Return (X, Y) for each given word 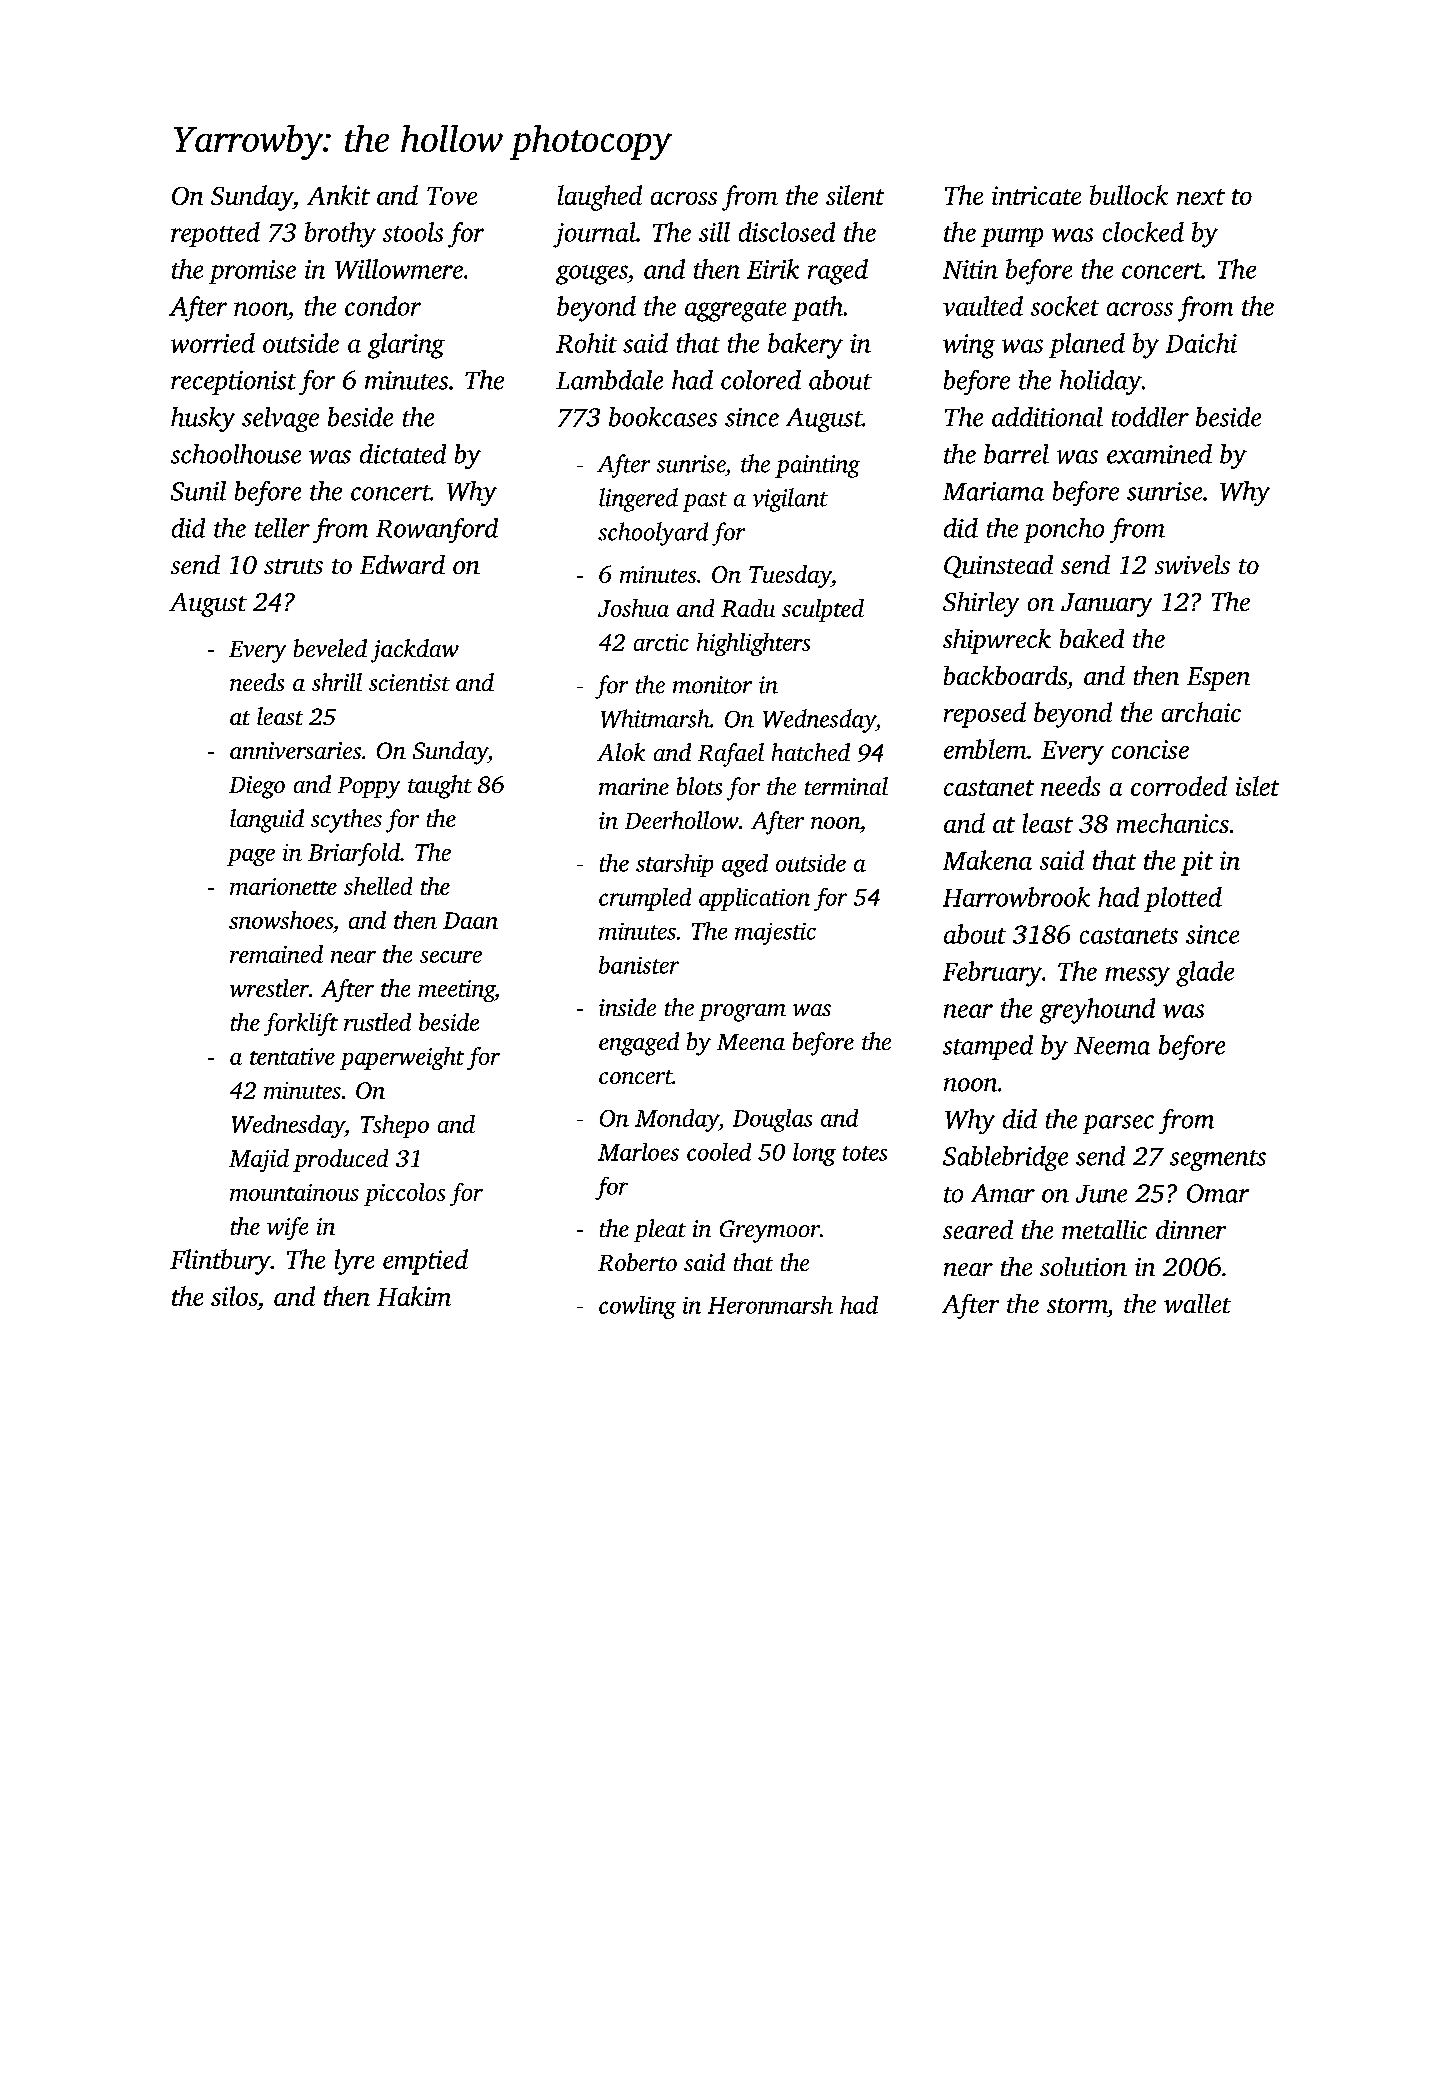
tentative (292, 1056)
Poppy (369, 788)
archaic (1201, 712)
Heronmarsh (770, 1305)
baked (1092, 638)
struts (293, 566)
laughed (600, 198)
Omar (1218, 1193)
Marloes (638, 1152)
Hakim (414, 1296)
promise (252, 272)
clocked (1143, 232)
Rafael (731, 755)
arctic (661, 642)
